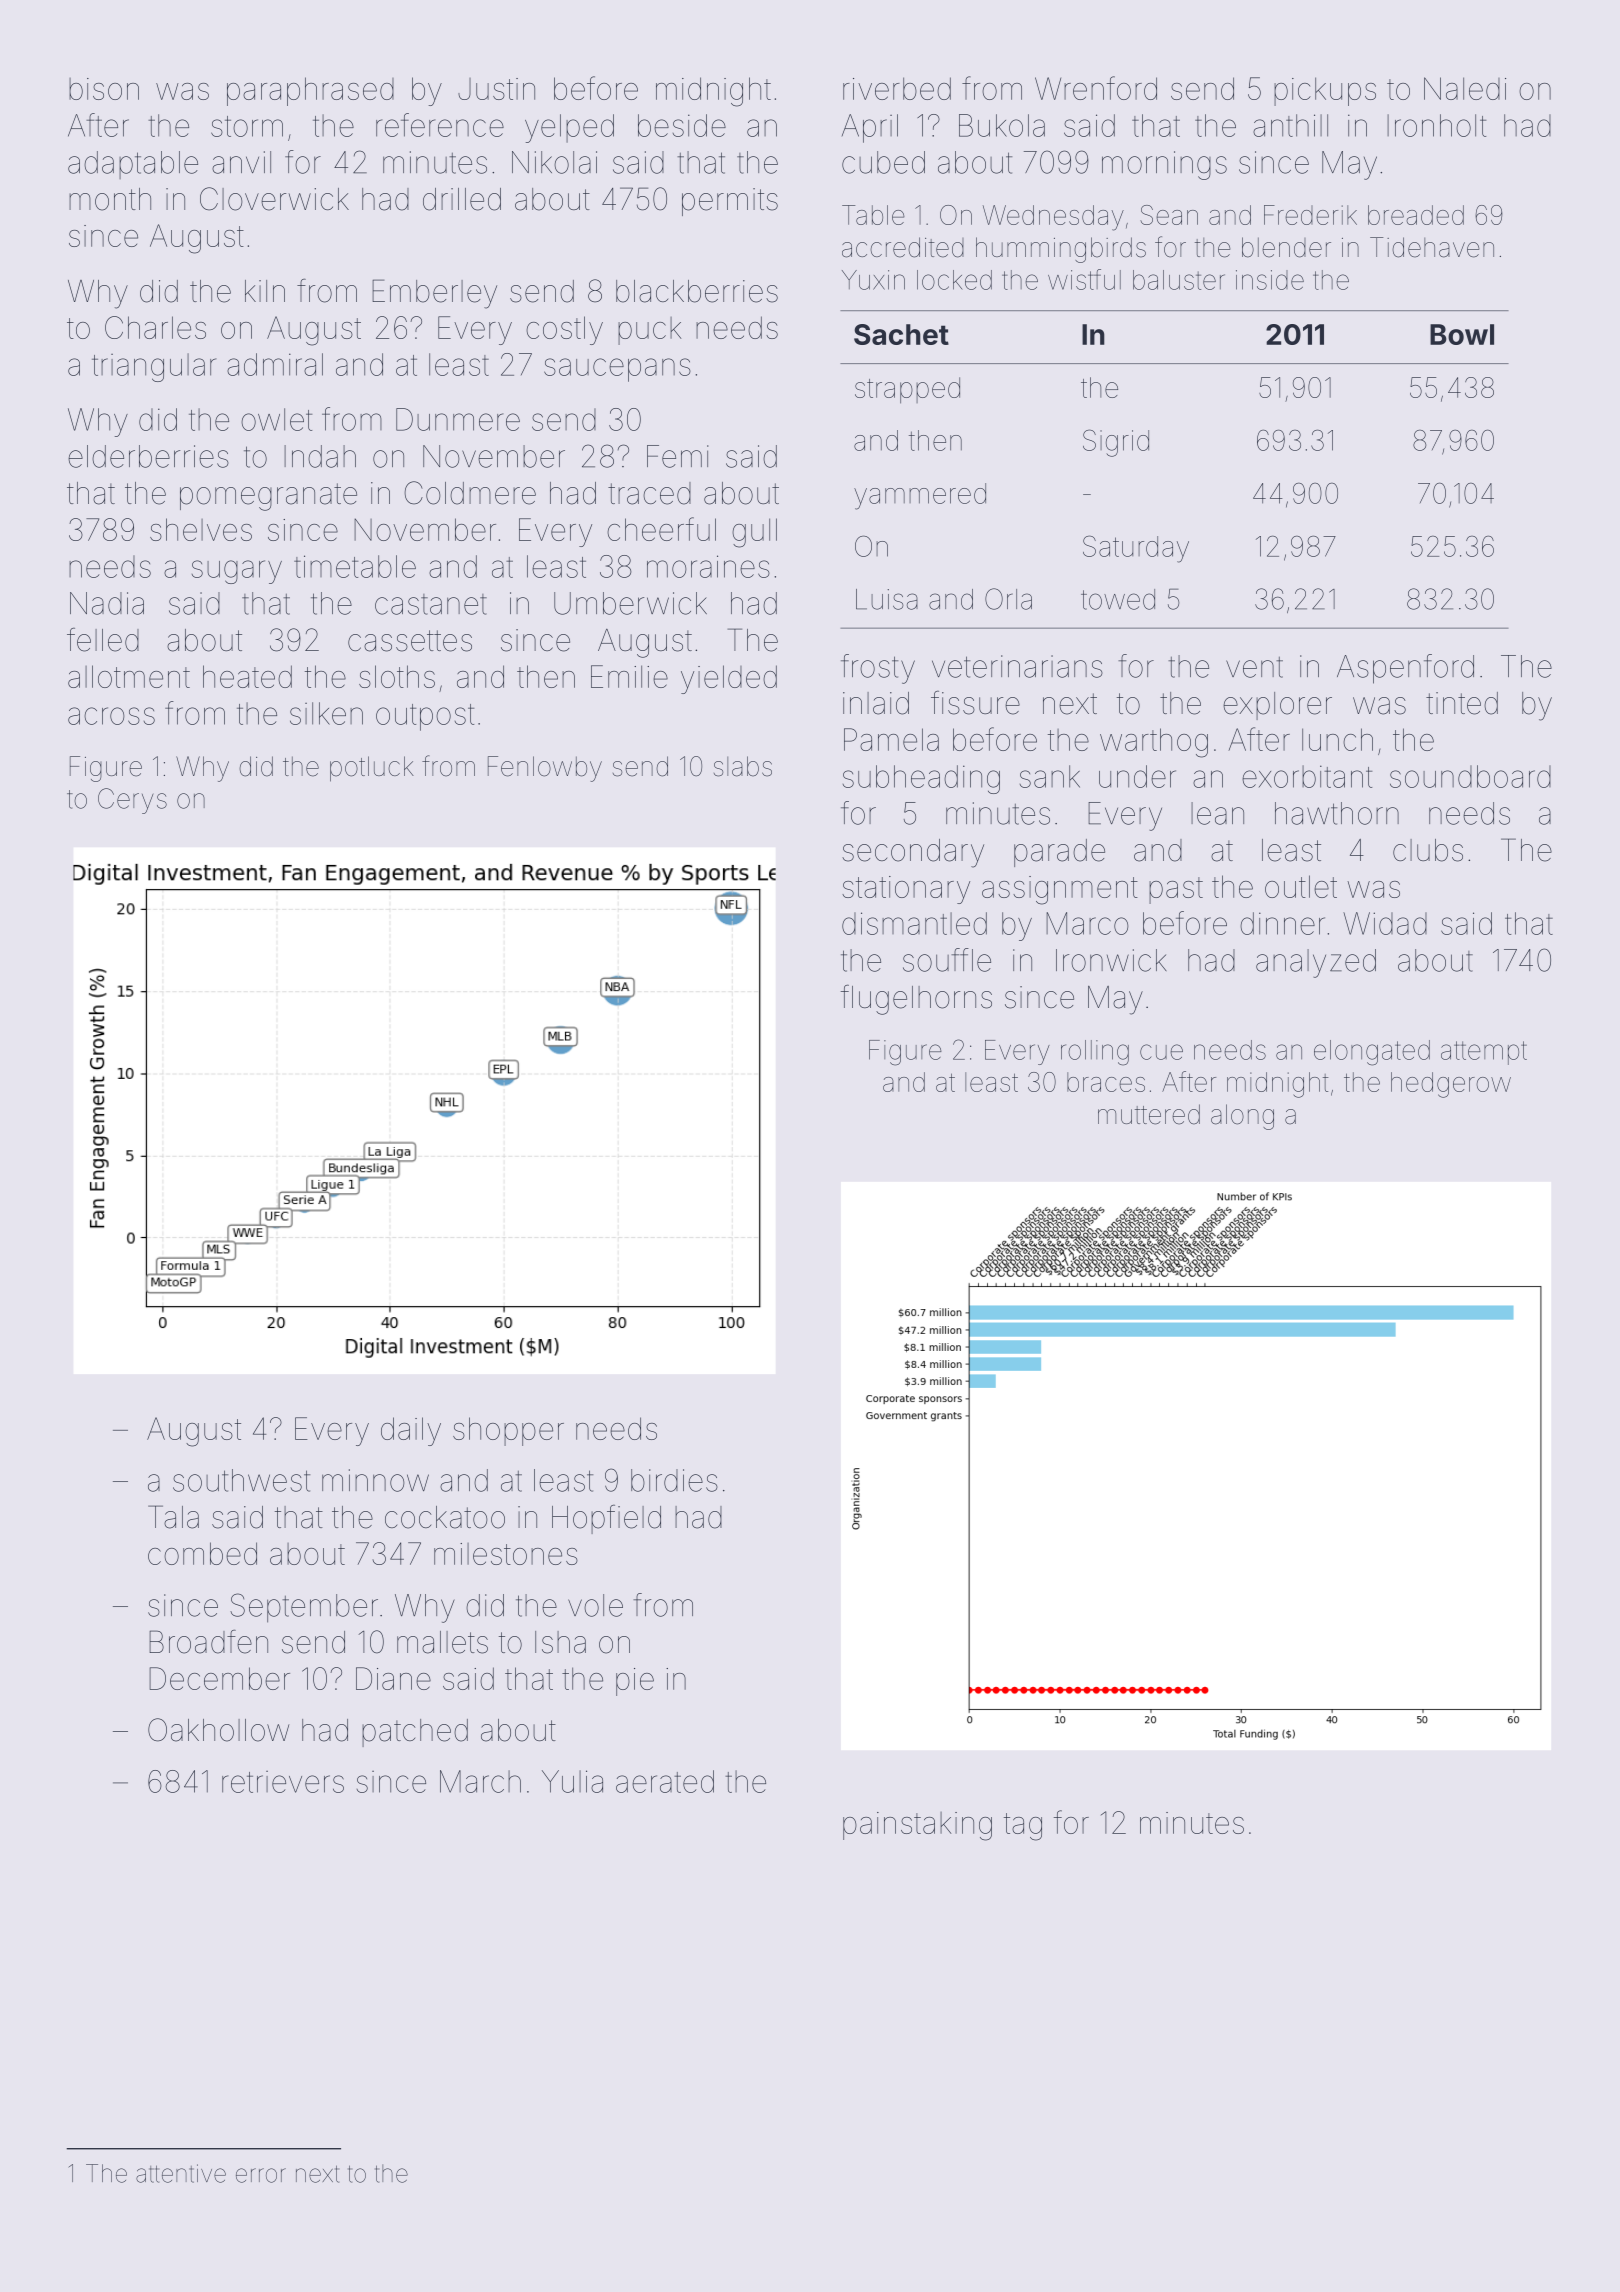 The width and height of the page is (1620, 2292). I want to click on puck, so click(649, 331).
